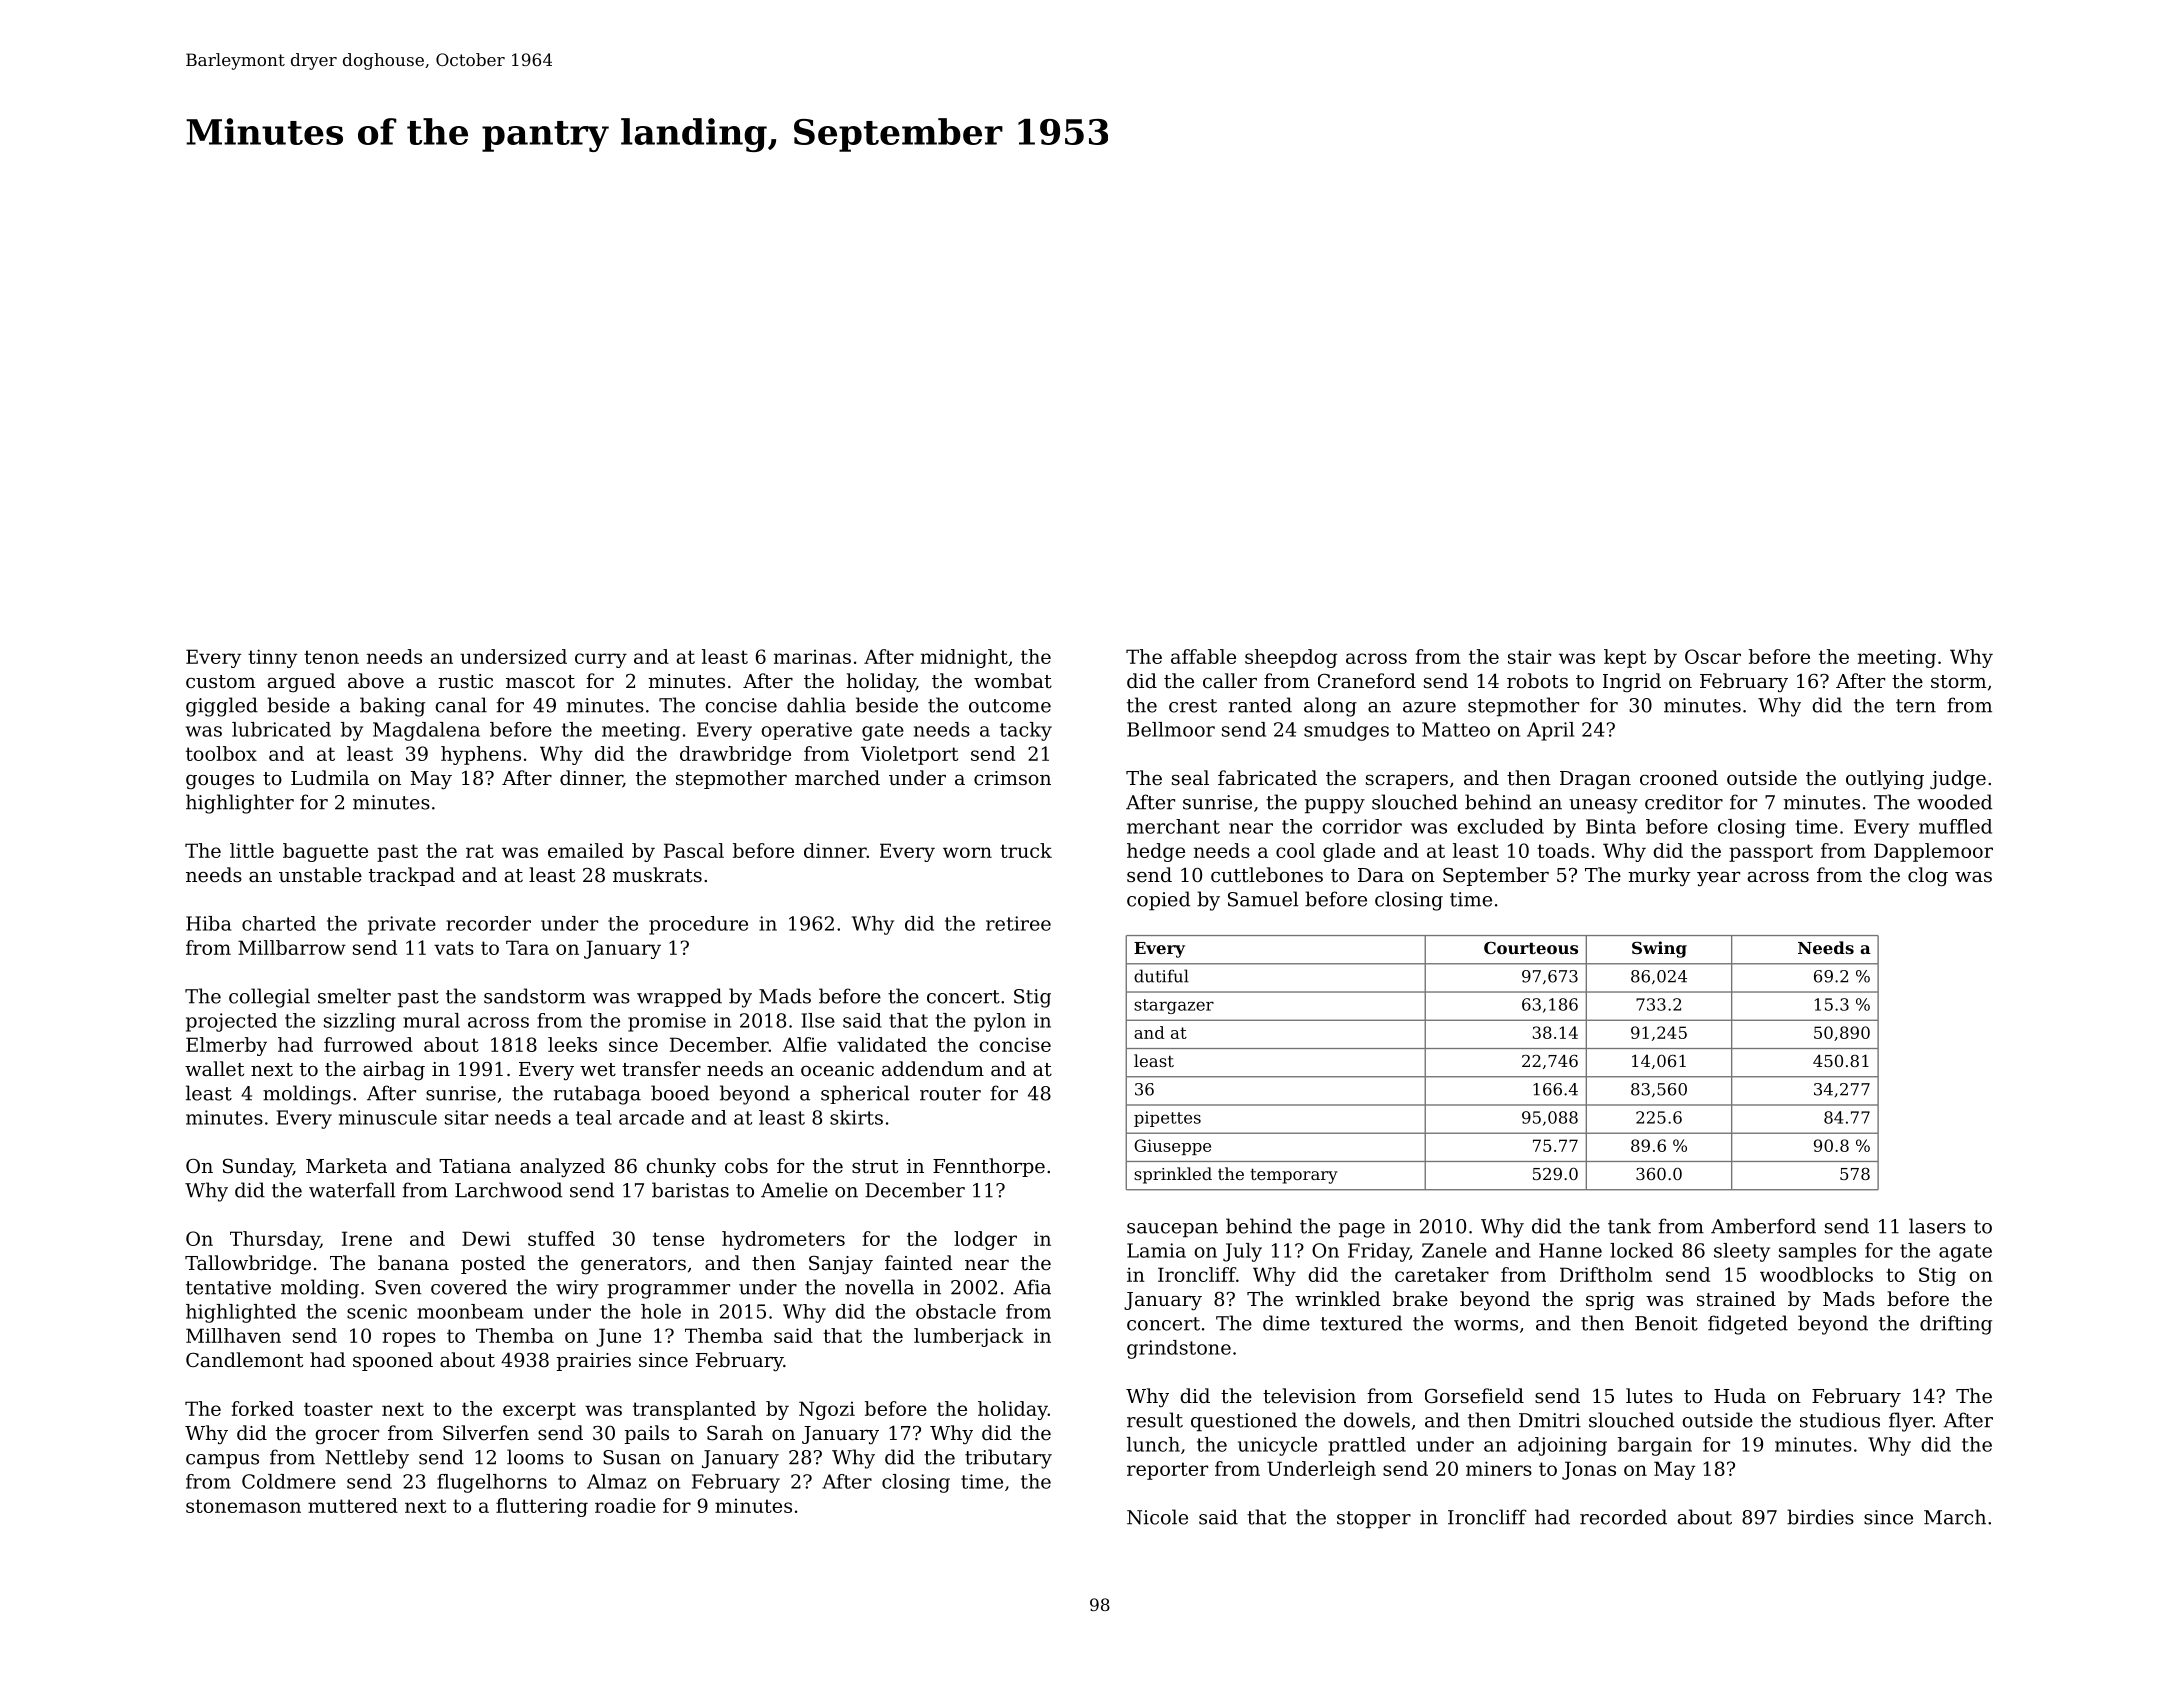 The image size is (2178, 1683). Describe the element at coordinates (882, 1044) in the page. I see `validated` at that location.
